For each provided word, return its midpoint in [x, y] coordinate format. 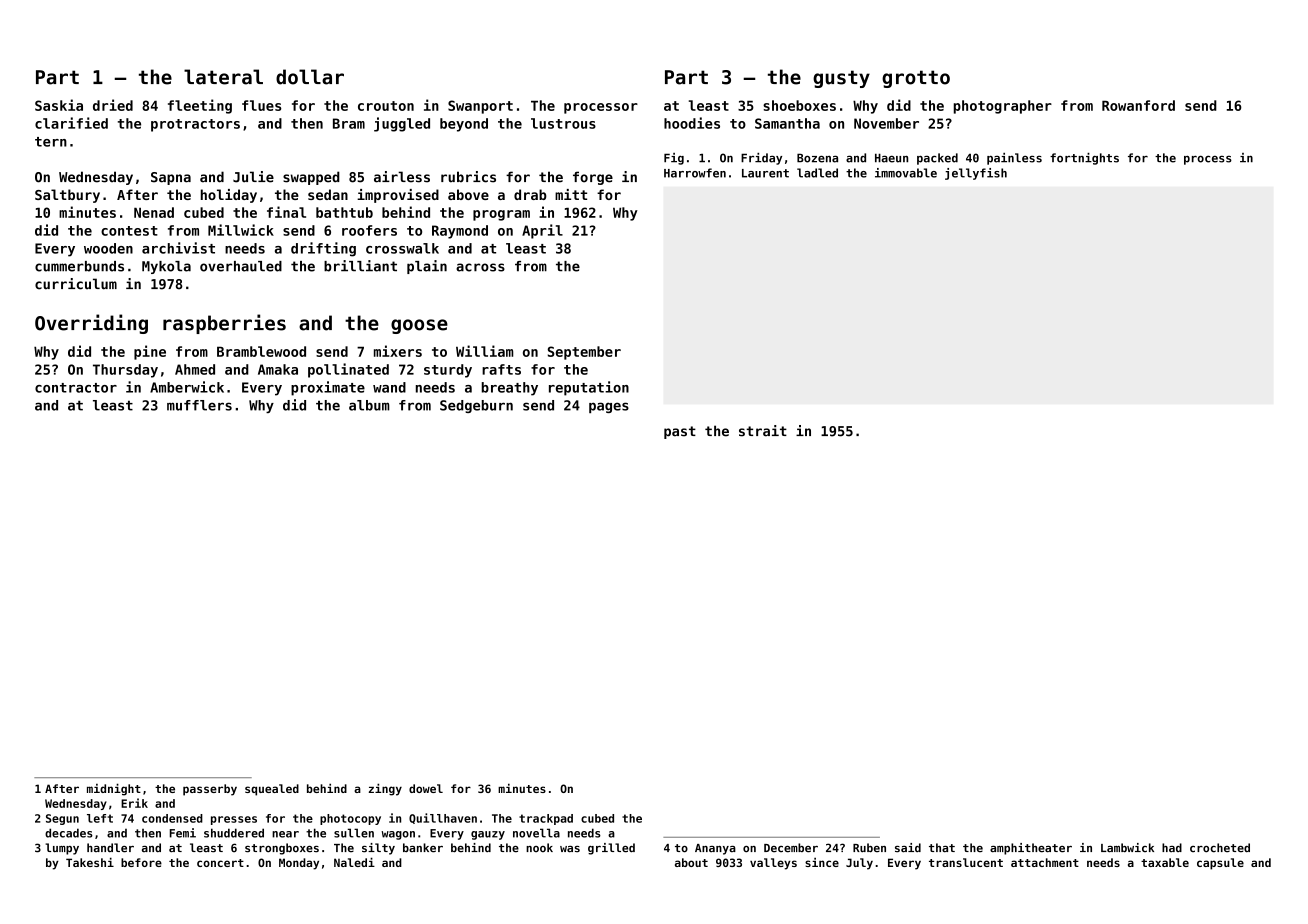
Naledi [354, 862]
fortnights [1084, 159]
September [584, 353]
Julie [253, 177]
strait [763, 431]
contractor [76, 388]
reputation [589, 388]
